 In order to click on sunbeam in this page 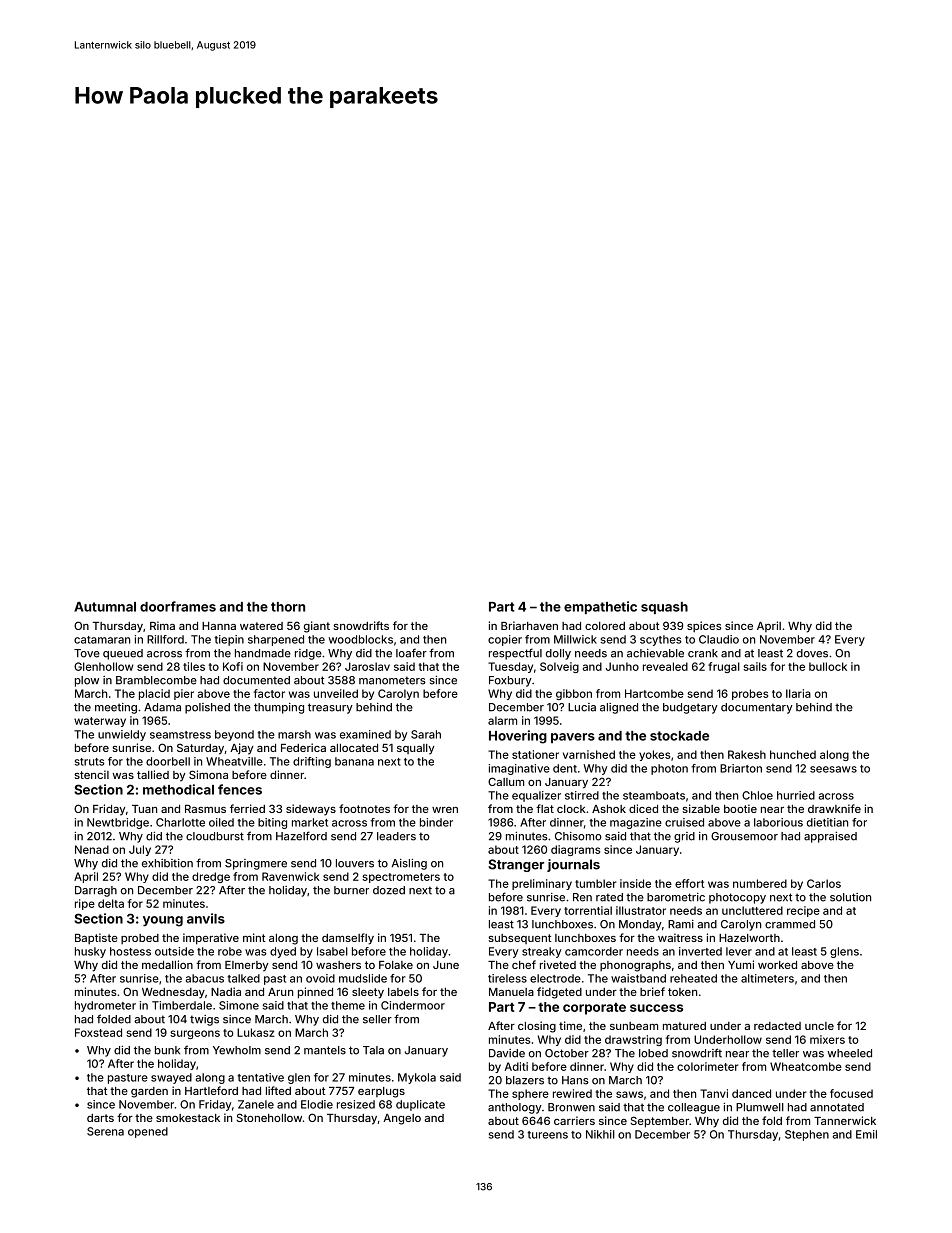, I will do `click(634, 1026)`.
